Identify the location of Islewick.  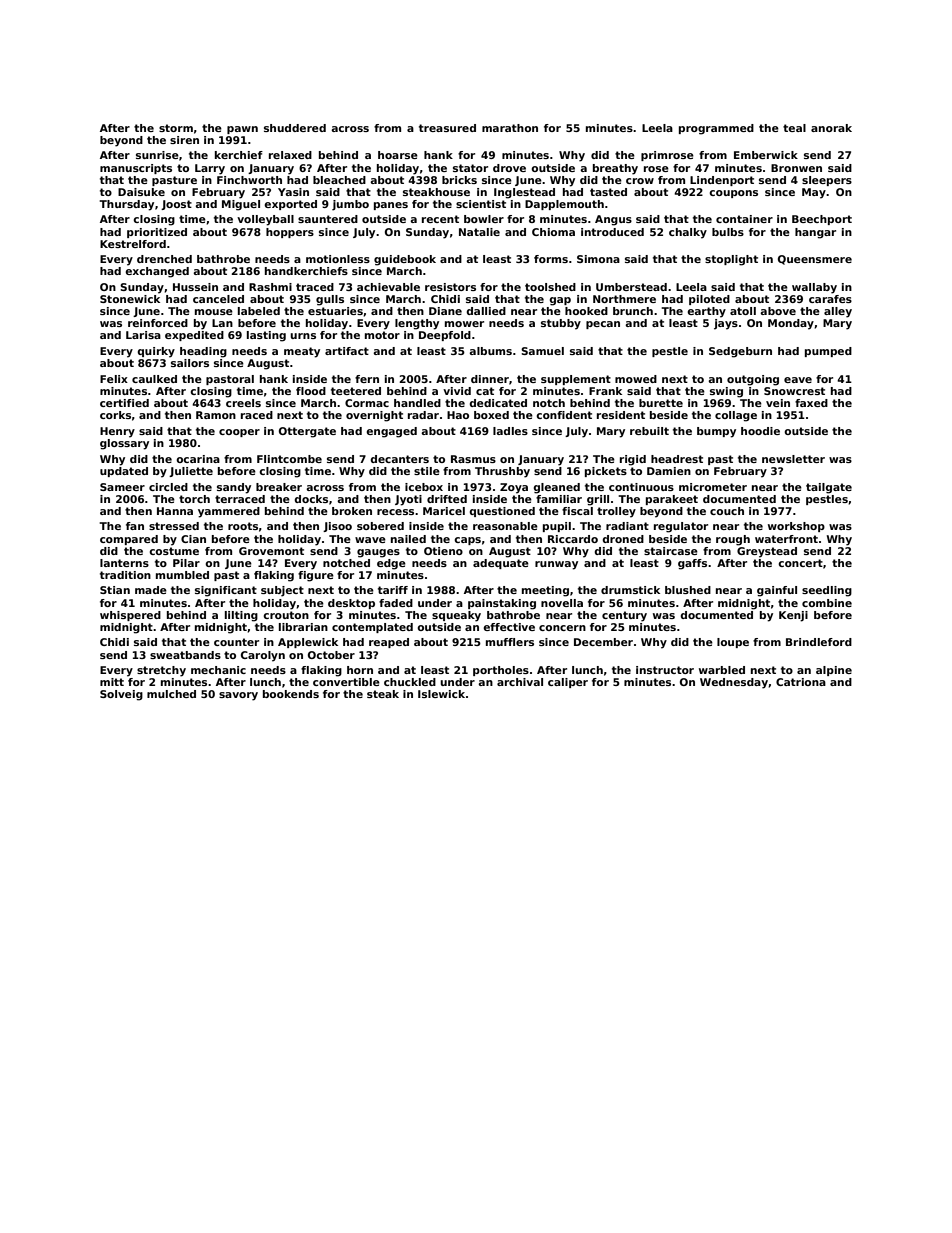
(441, 694).
